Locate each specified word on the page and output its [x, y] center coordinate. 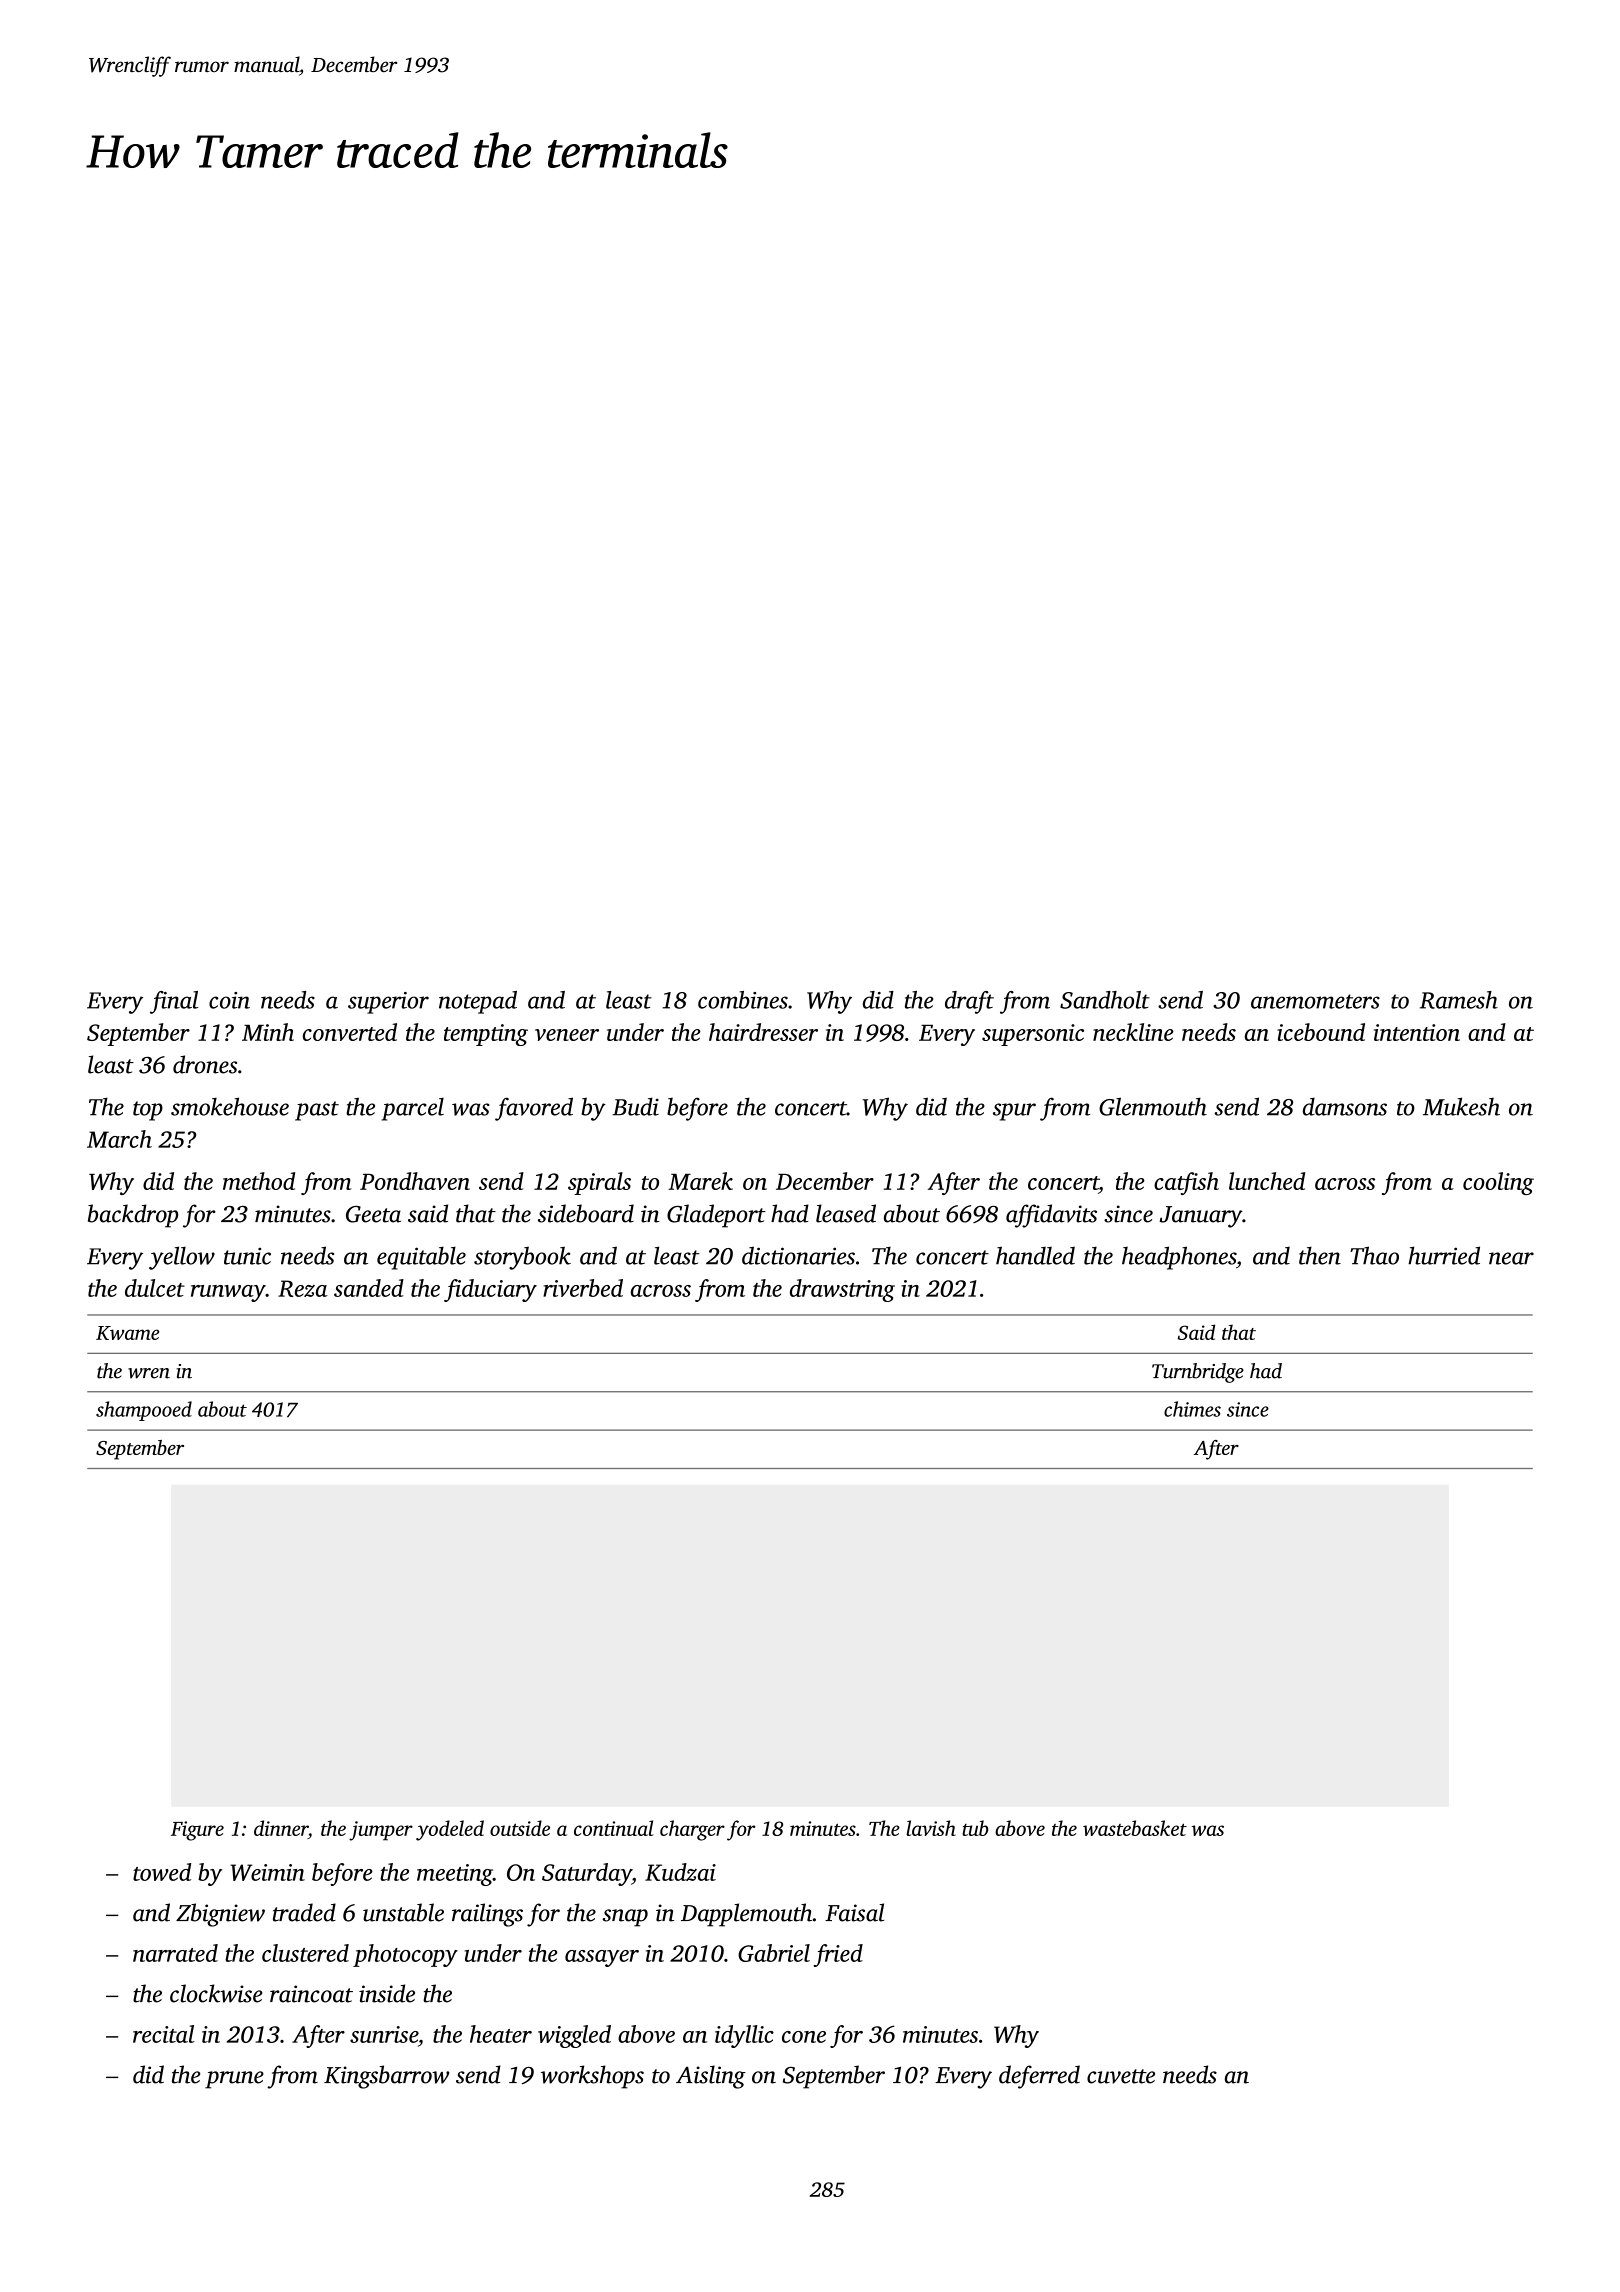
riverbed [583, 1288]
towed [162, 1872]
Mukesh [1461, 1106]
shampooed [144, 1411]
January [1201, 1217]
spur [1014, 1112]
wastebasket [1135, 1828]
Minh [268, 1032]
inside [387, 1993]
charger [692, 1830]
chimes [1192, 1409]
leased [846, 1213]
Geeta [373, 1214]
